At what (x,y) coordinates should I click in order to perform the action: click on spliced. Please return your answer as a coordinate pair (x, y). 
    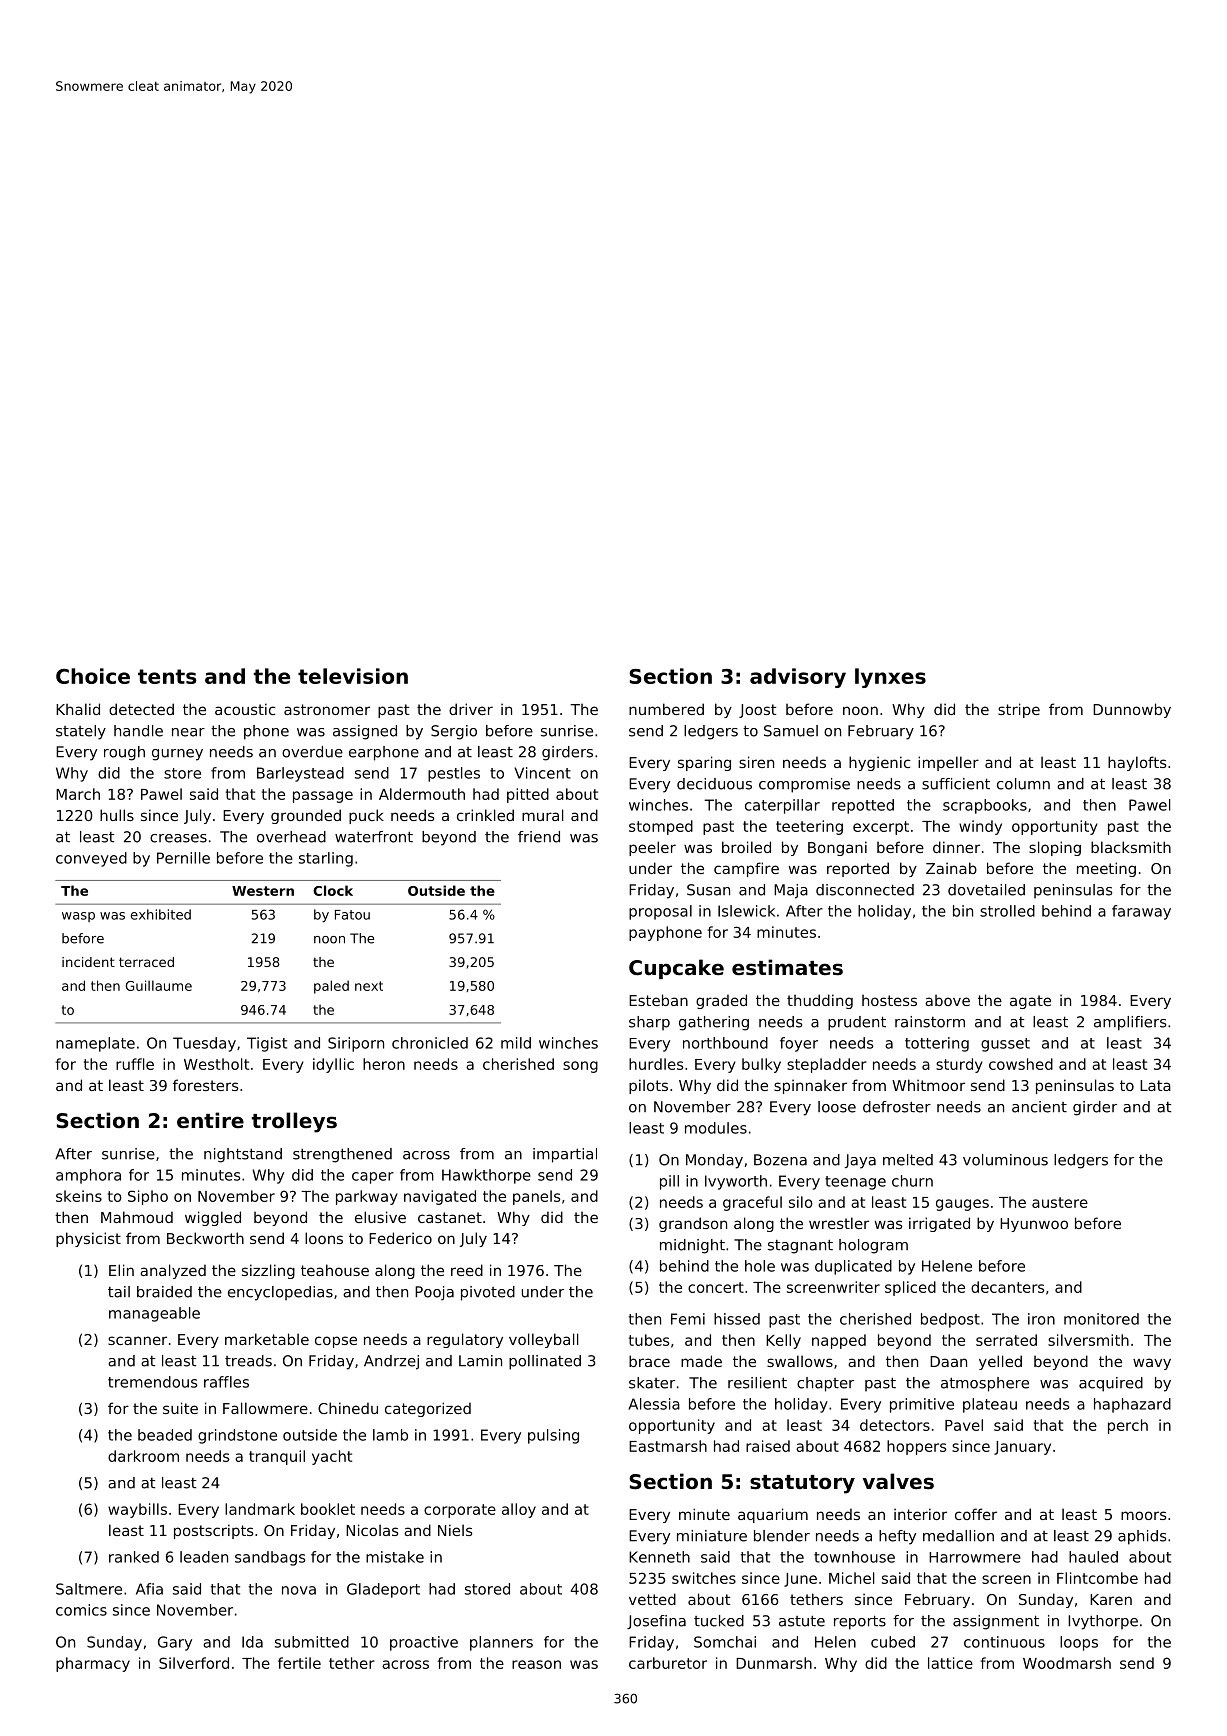
    Looking at the image, I should click on (910, 1288).
